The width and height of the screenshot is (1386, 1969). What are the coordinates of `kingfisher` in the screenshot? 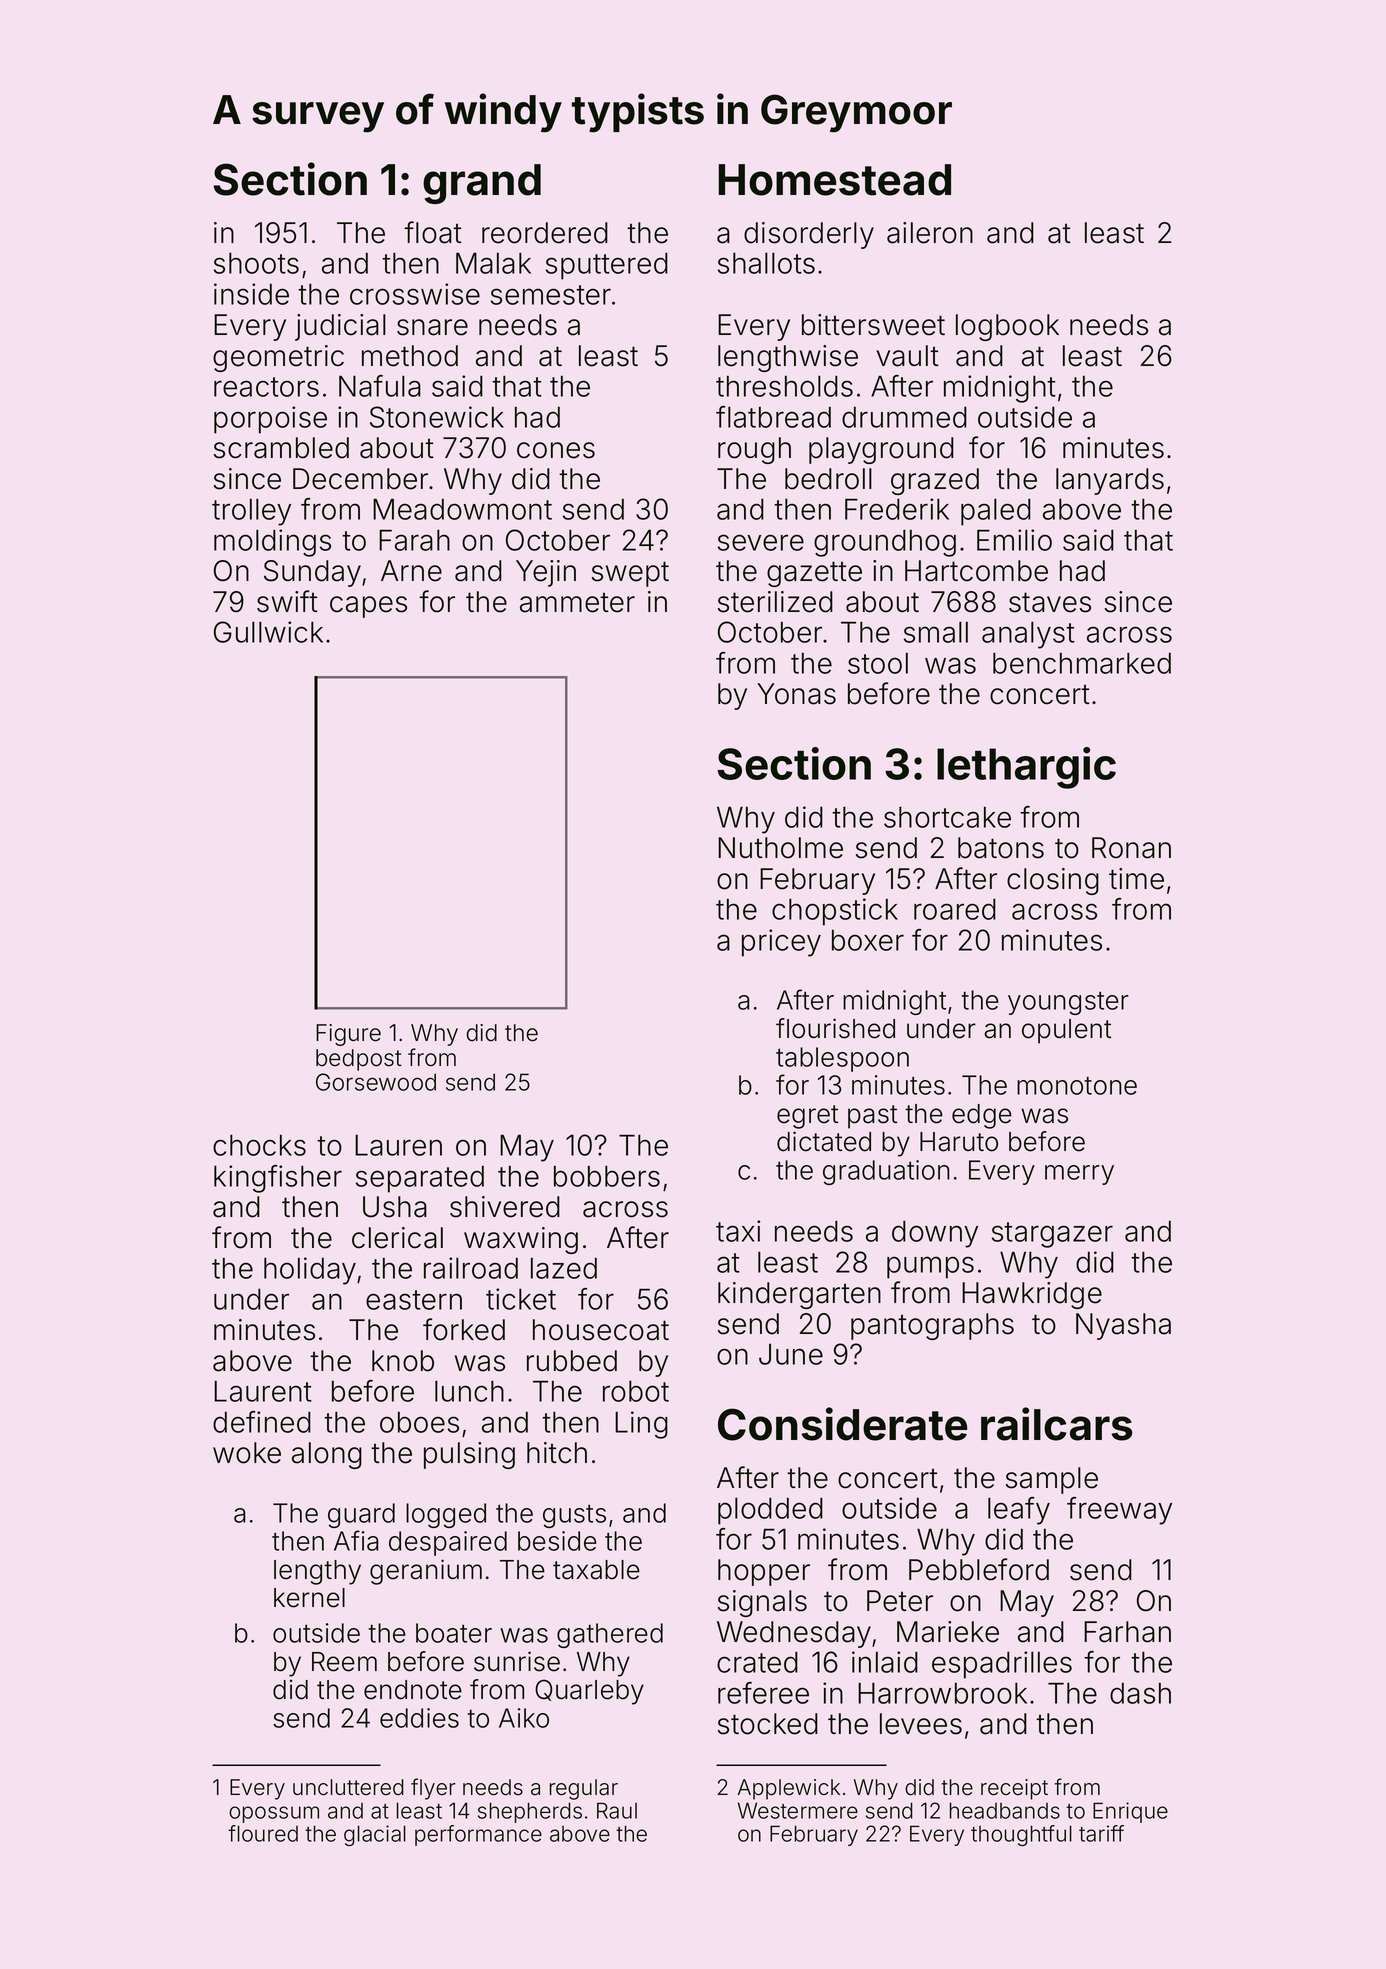 It's located at (278, 1179).
